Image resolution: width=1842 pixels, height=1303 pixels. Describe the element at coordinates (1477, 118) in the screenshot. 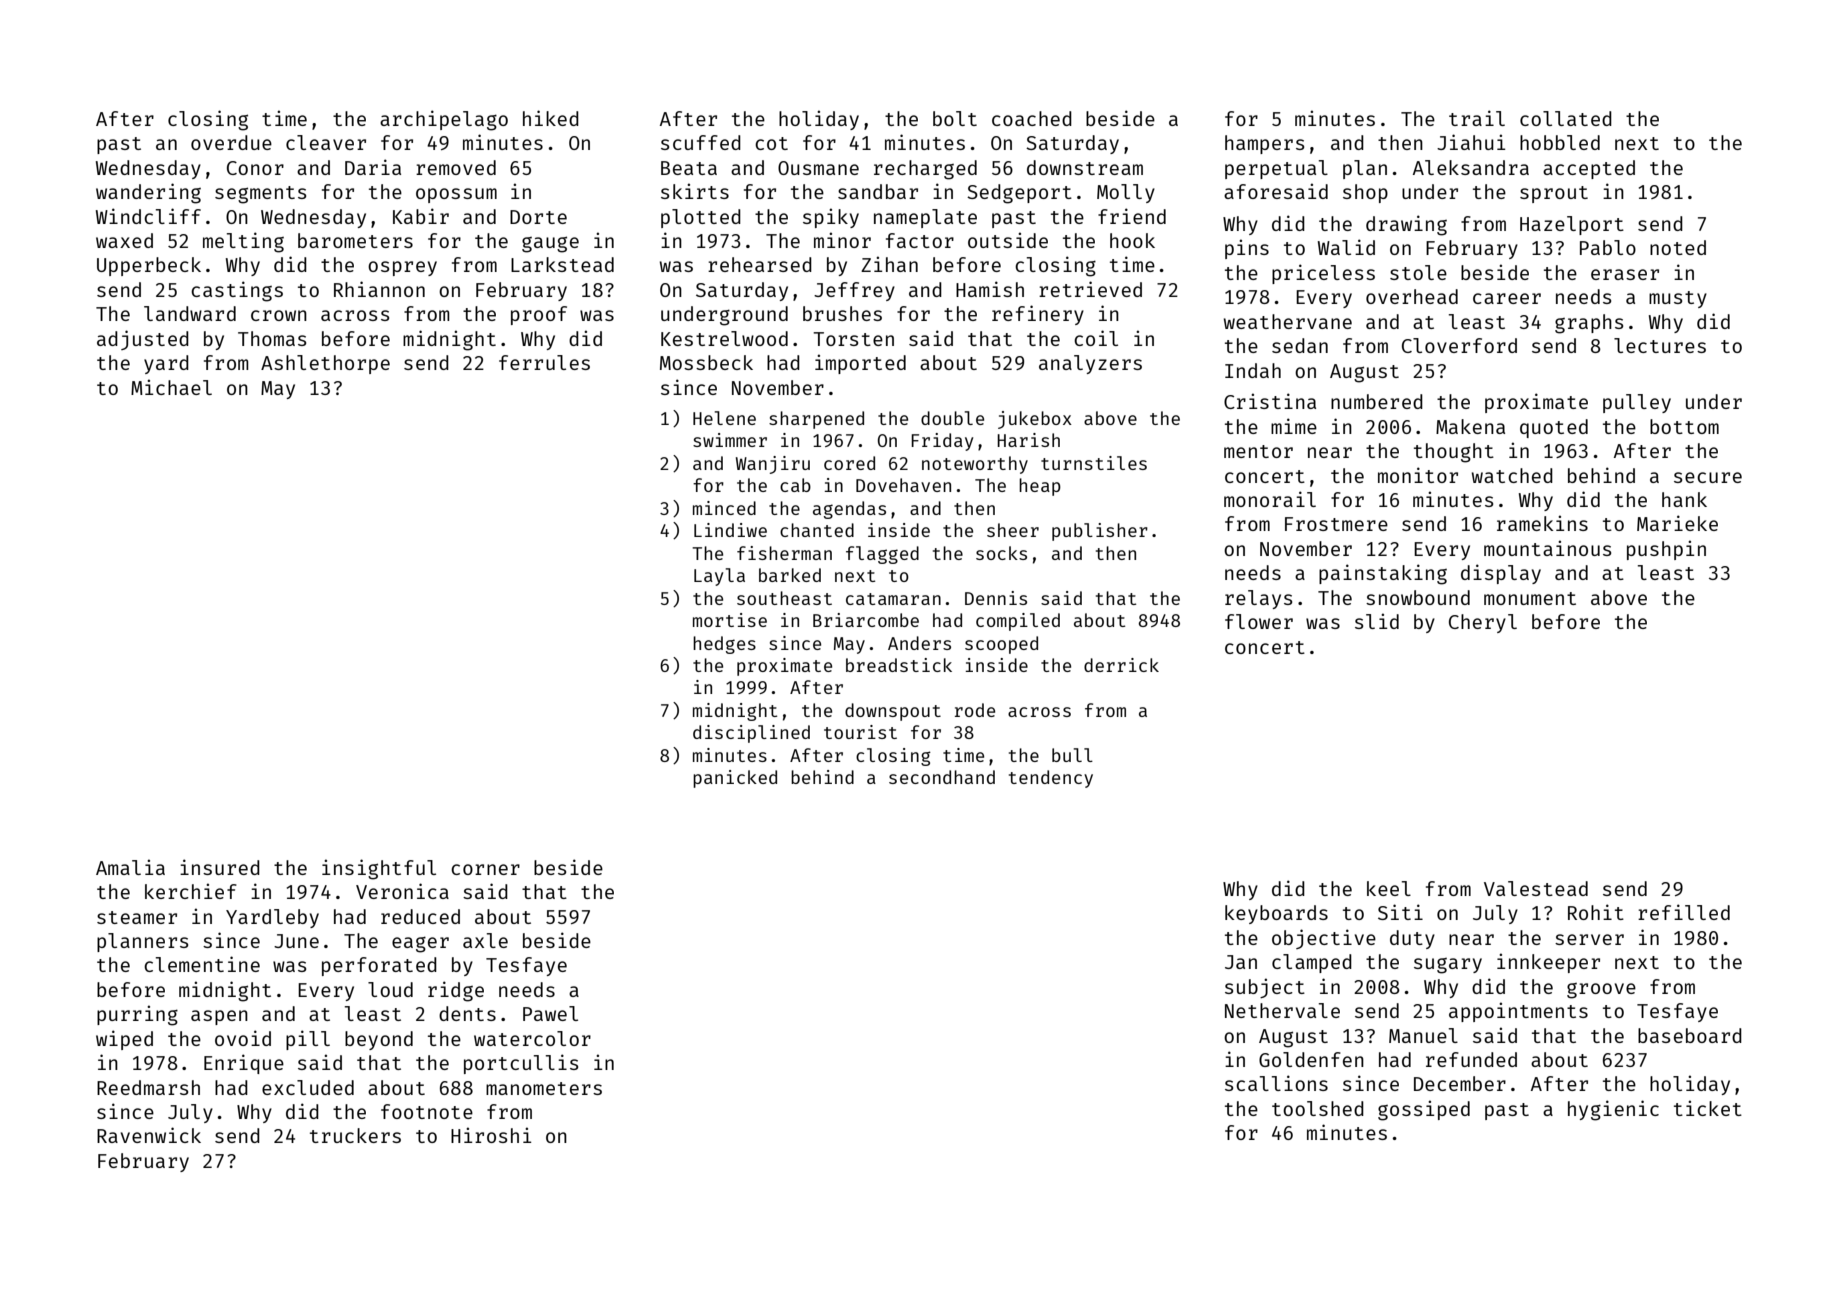

I see `trail` at that location.
